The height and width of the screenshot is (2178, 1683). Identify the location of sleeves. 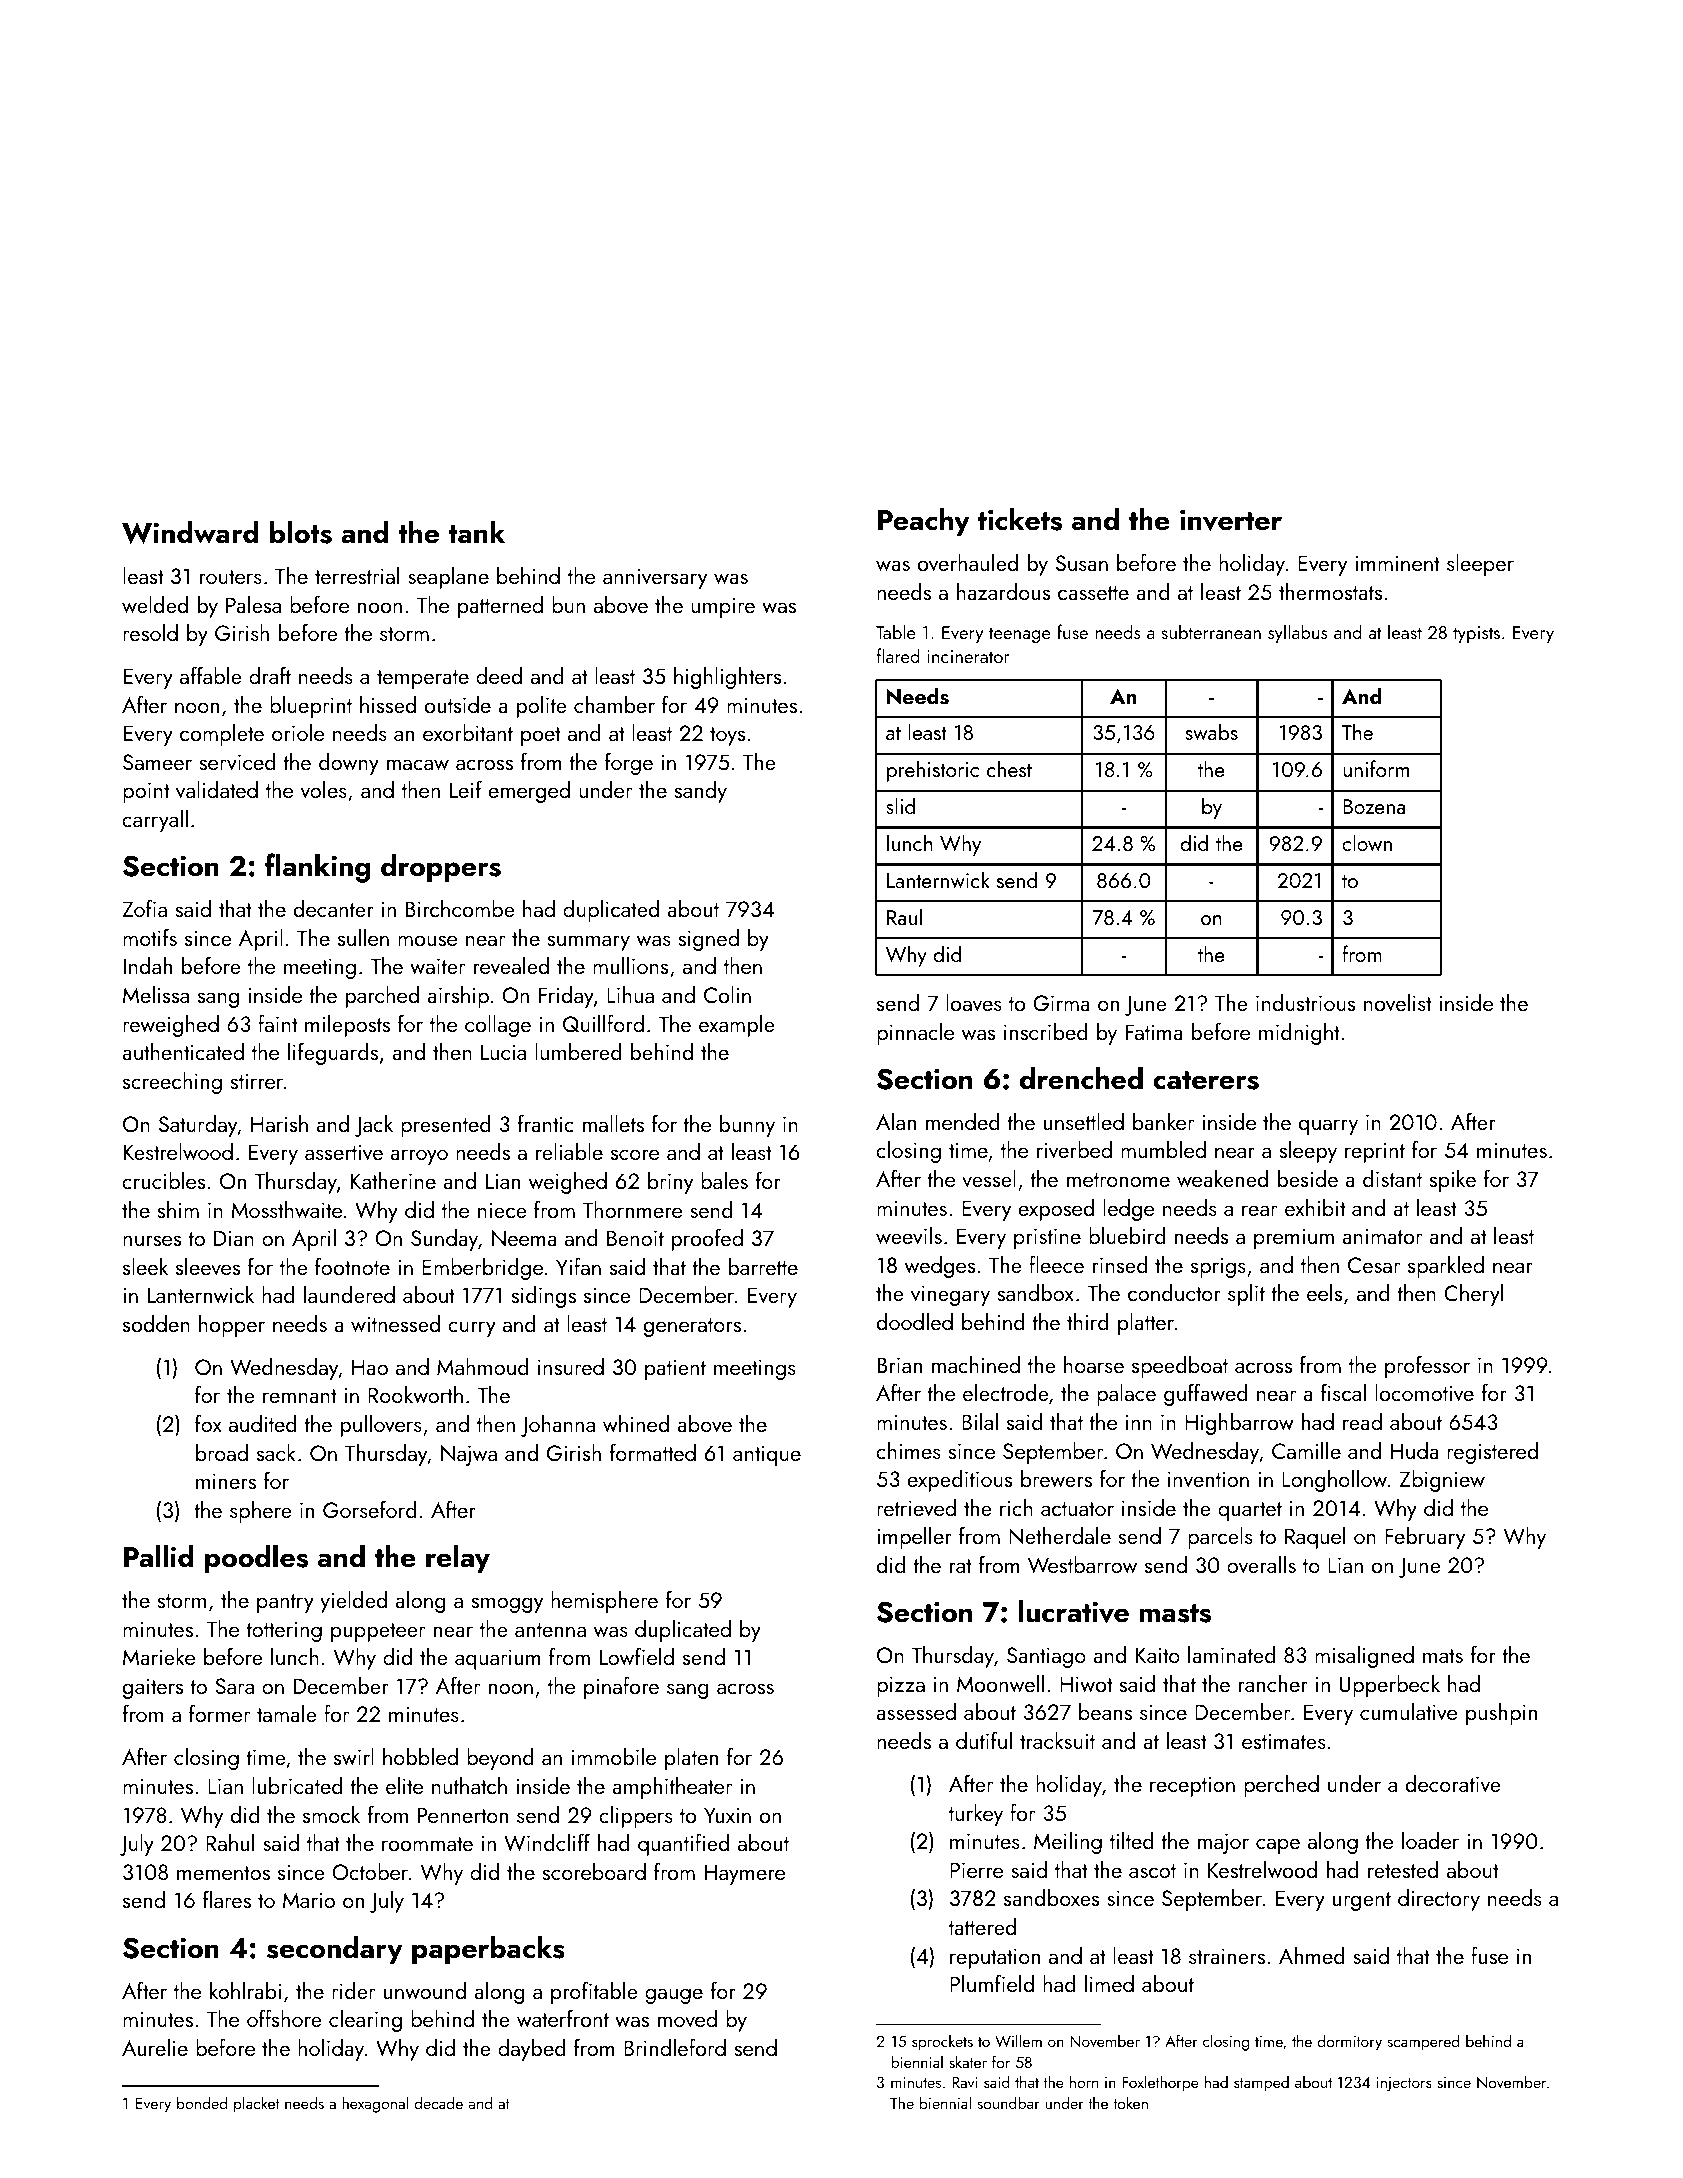
(208, 1266).
